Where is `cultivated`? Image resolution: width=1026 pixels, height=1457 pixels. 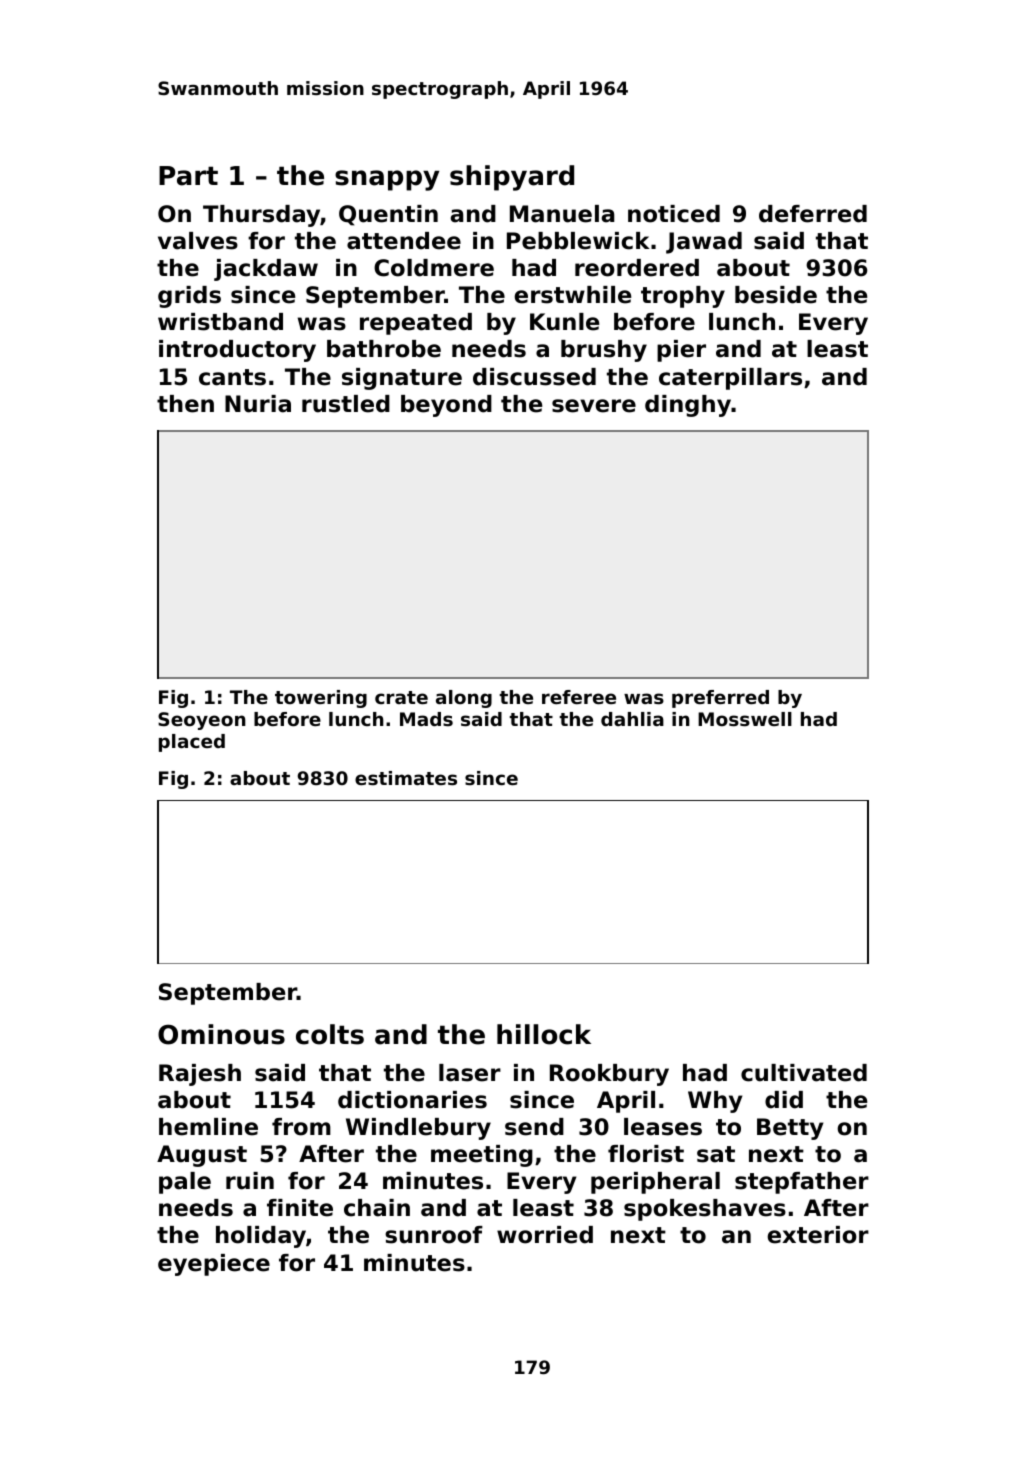 cultivated is located at coordinates (804, 1073).
